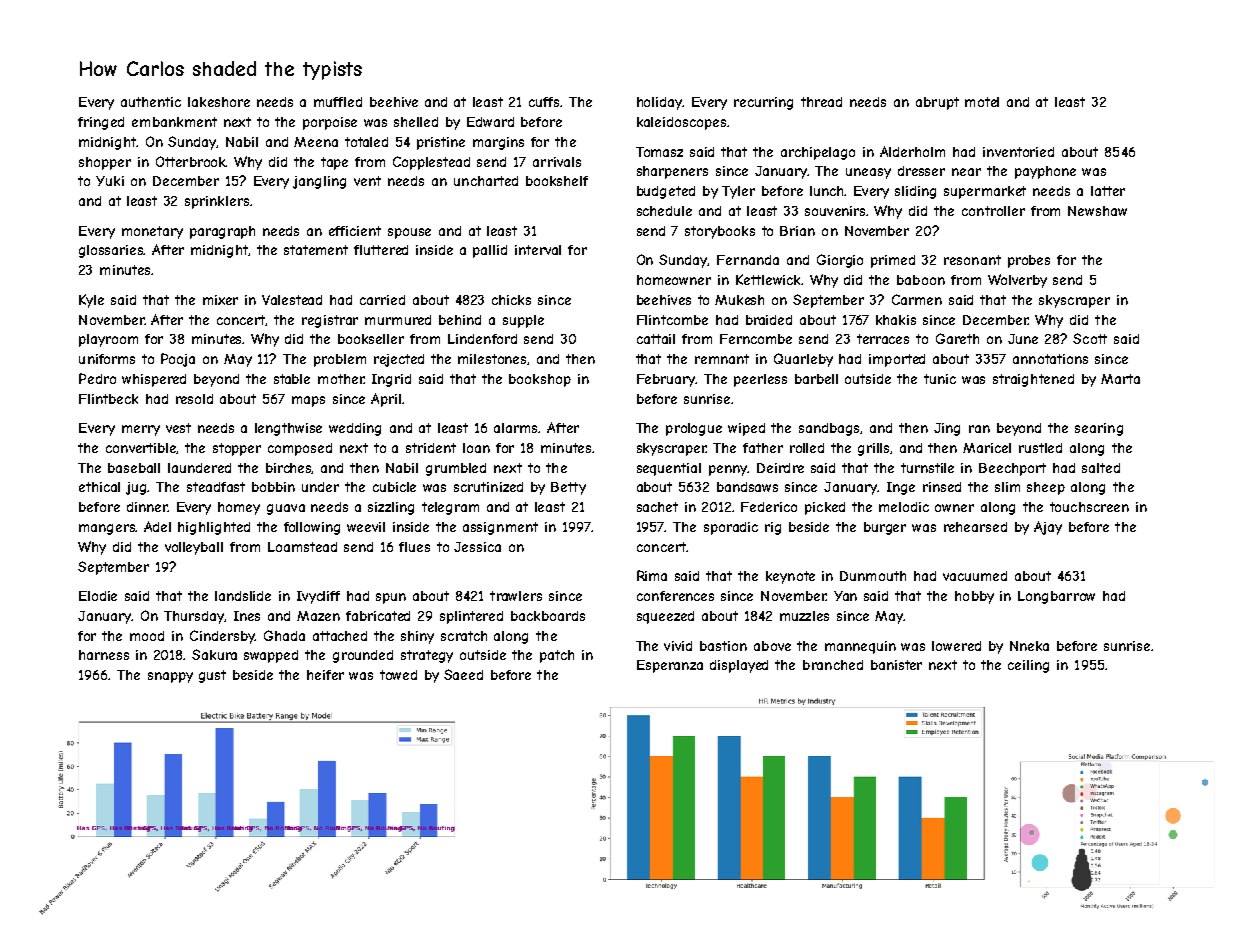  What do you see at coordinates (763, 103) in the page?
I see `recurring` at bounding box center [763, 103].
